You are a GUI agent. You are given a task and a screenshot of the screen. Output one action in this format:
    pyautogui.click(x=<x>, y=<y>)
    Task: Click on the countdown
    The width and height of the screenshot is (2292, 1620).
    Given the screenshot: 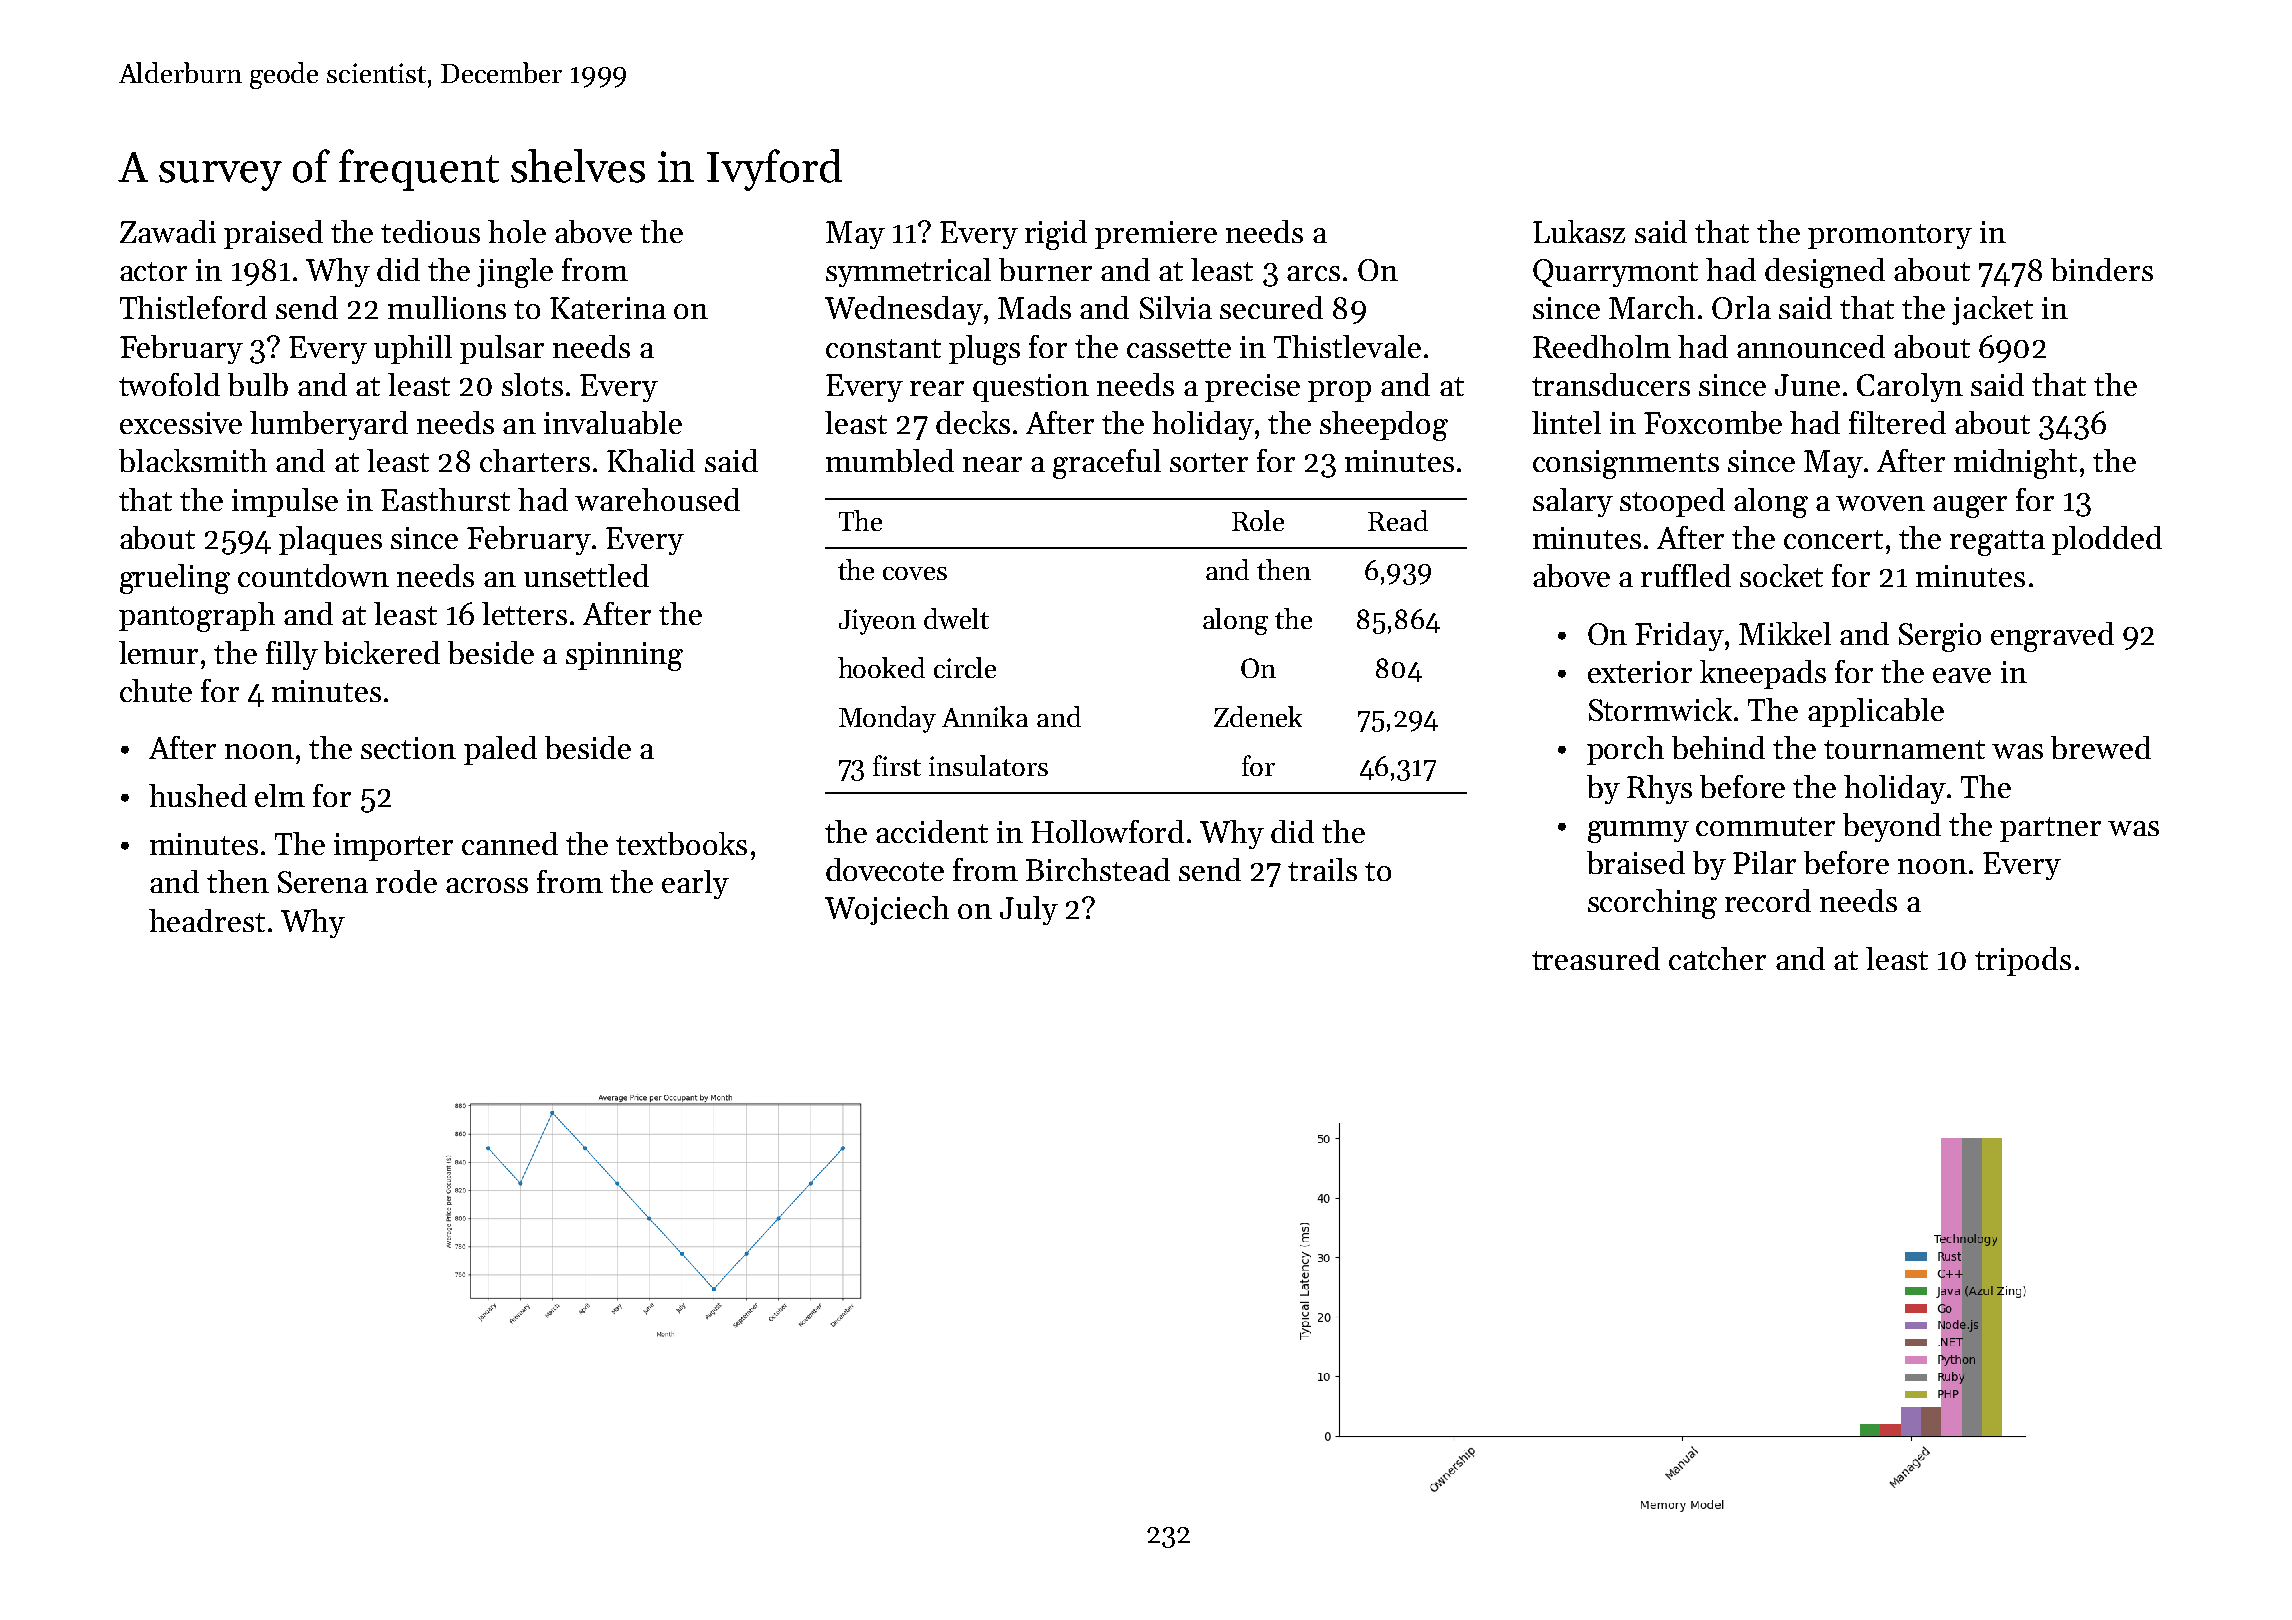 What is the action you would take?
    pyautogui.click(x=313, y=575)
